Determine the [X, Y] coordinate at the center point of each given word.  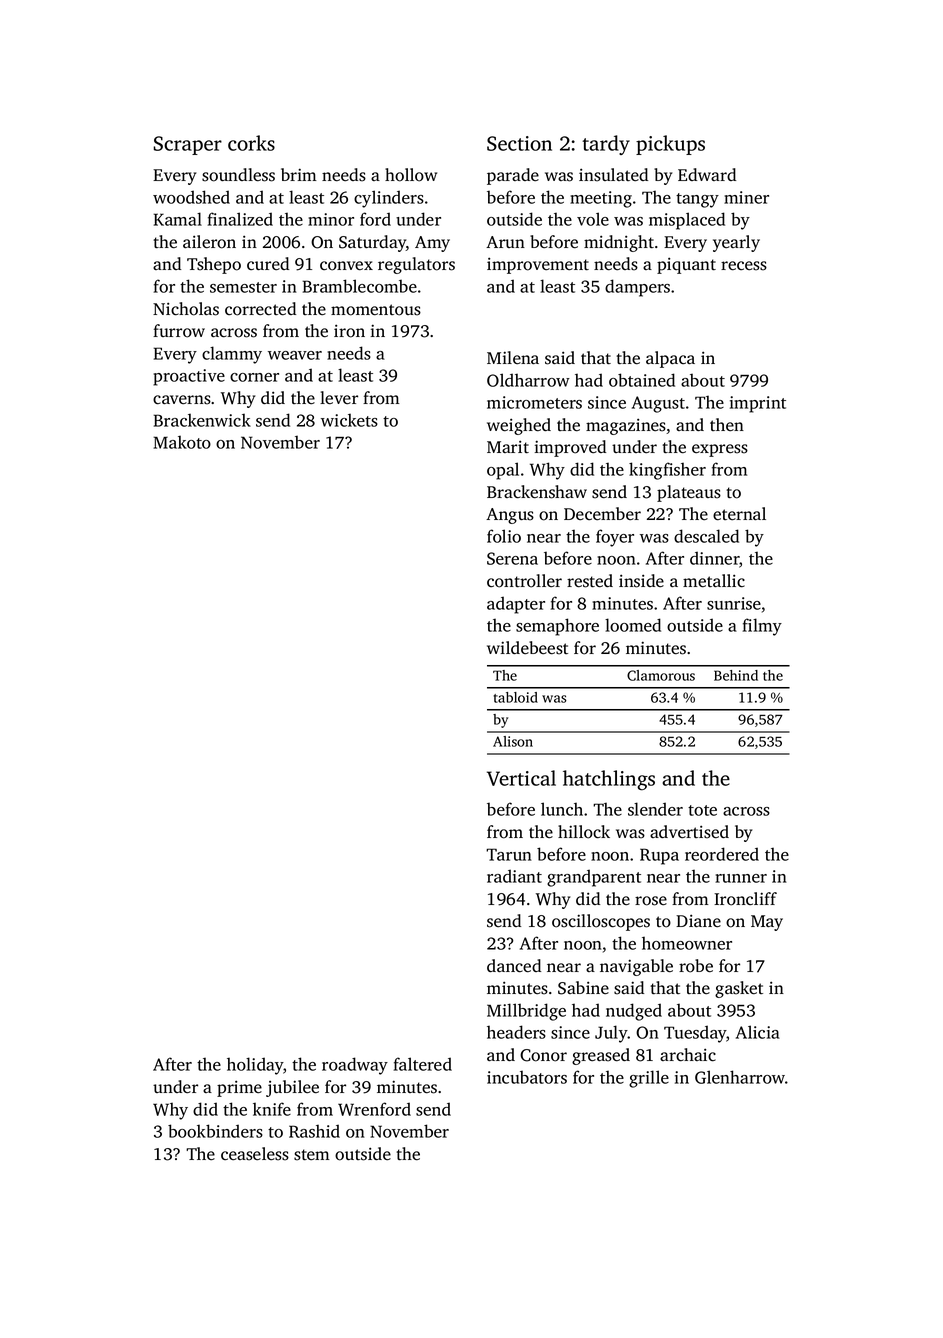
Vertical [521, 778]
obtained [642, 380]
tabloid [516, 697]
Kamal [178, 219]
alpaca [670, 359]
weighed [519, 426]
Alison [513, 741]
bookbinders [215, 1131]
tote [702, 810]
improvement [538, 265]
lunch [562, 809]
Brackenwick [202, 420]
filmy [762, 627]
